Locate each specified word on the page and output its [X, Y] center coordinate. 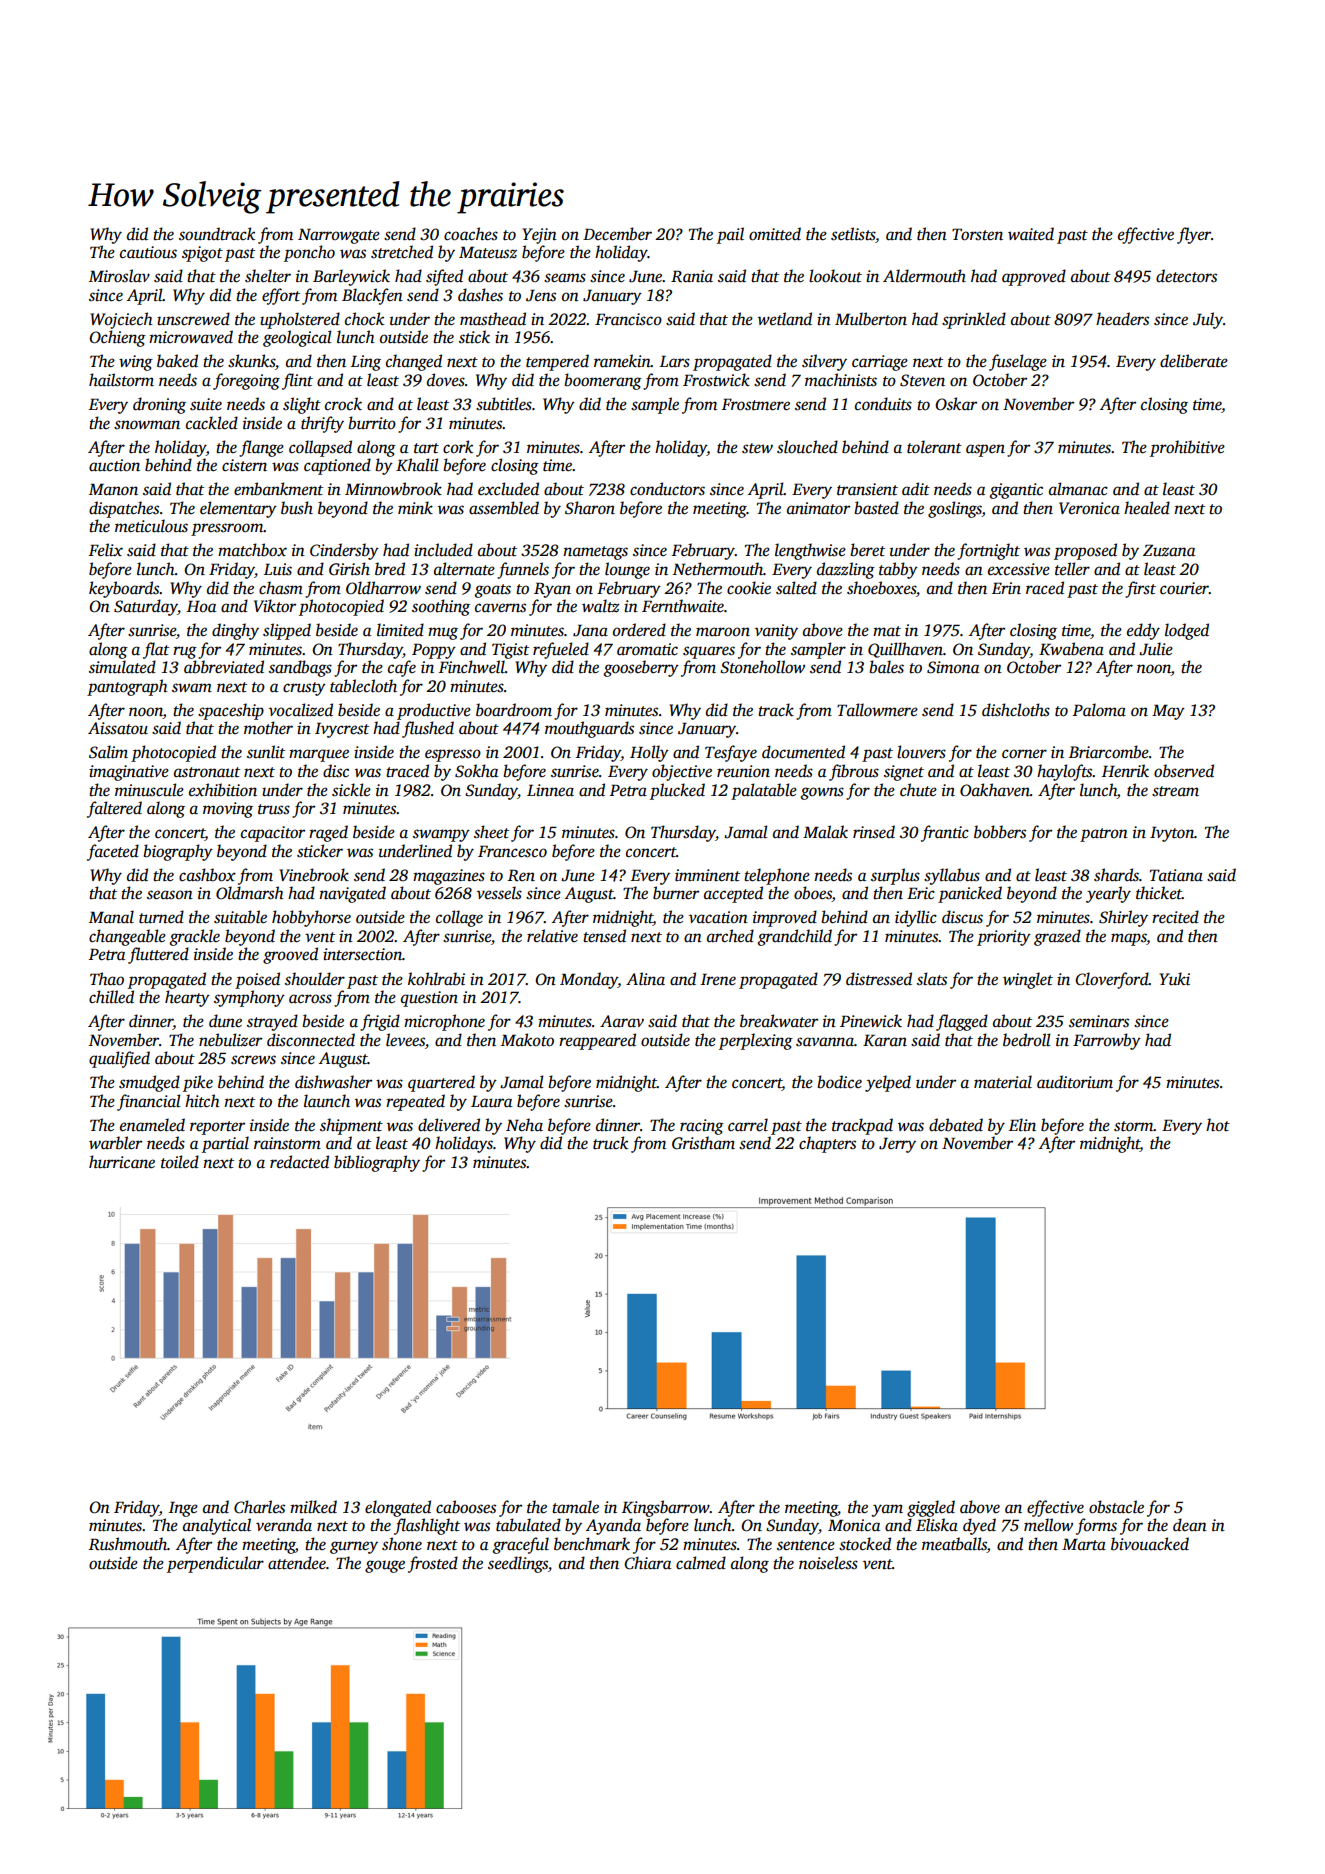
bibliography [377, 1163]
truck [610, 1143]
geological [297, 338]
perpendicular [215, 1564]
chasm [281, 588]
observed [1184, 771]
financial [149, 1102]
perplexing [756, 1041]
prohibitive [1187, 448]
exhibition [223, 790]
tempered [557, 362]
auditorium [1075, 1082]
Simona [953, 667]
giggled [931, 1508]
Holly [649, 753]
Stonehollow [762, 667]
